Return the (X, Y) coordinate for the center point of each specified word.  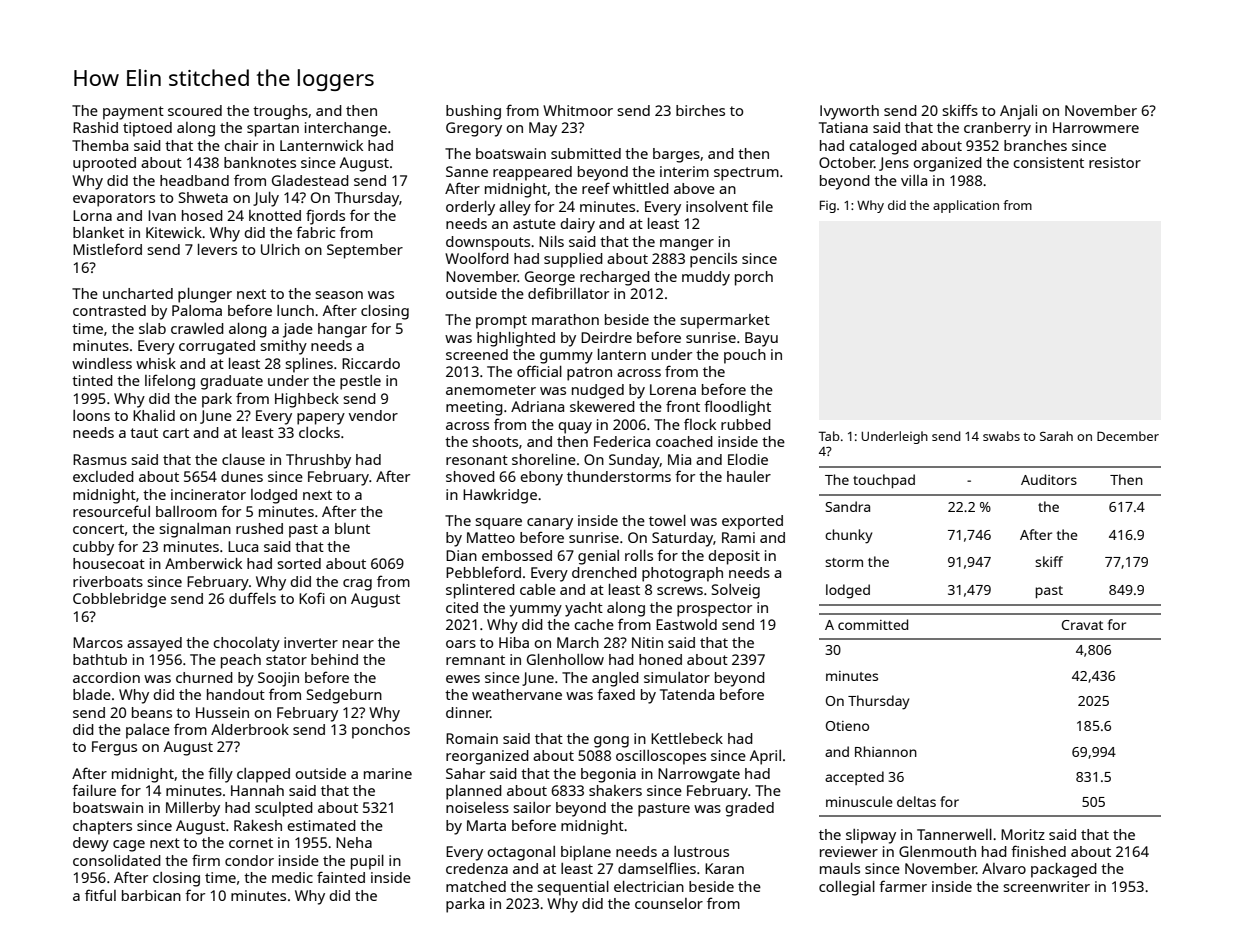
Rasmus (100, 459)
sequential (573, 888)
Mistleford (107, 249)
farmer (903, 886)
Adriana (537, 406)
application (966, 206)
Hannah (257, 790)
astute (534, 224)
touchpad (884, 481)
